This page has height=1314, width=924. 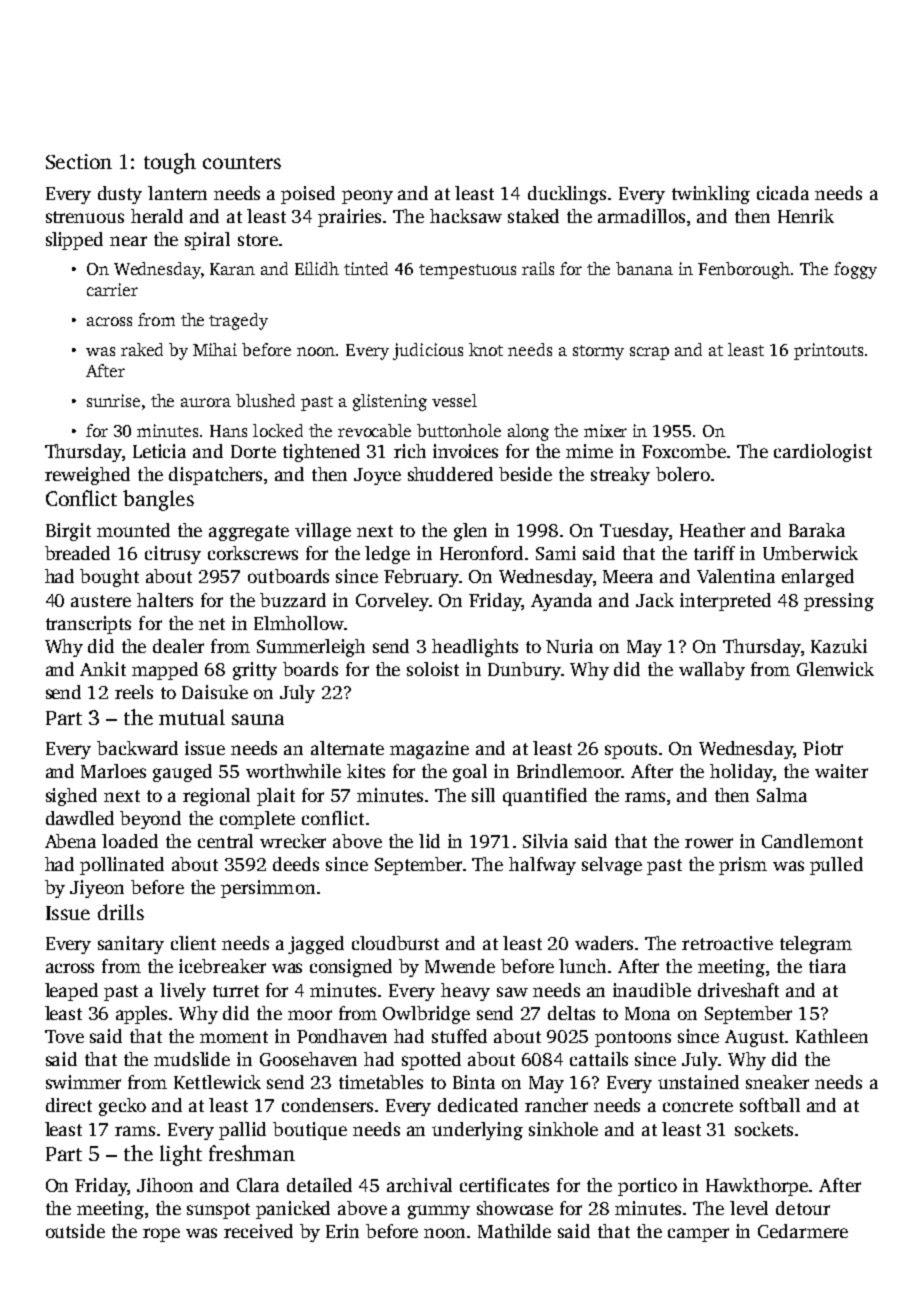 I want to click on ducklings, so click(x=567, y=195).
